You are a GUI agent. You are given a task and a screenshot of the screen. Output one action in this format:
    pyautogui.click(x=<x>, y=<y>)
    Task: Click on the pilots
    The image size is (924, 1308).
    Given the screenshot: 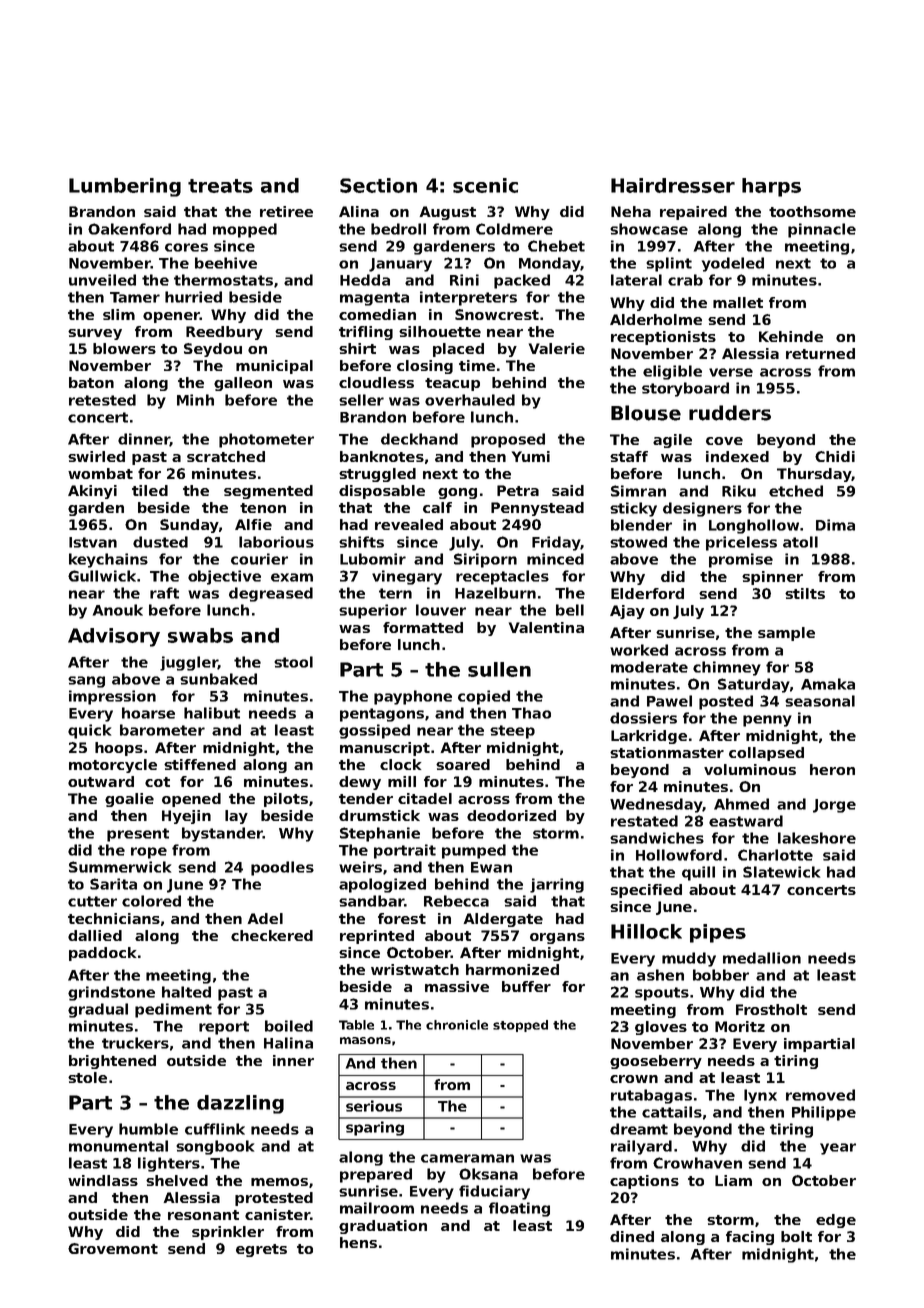 What is the action you would take?
    pyautogui.click(x=286, y=800)
